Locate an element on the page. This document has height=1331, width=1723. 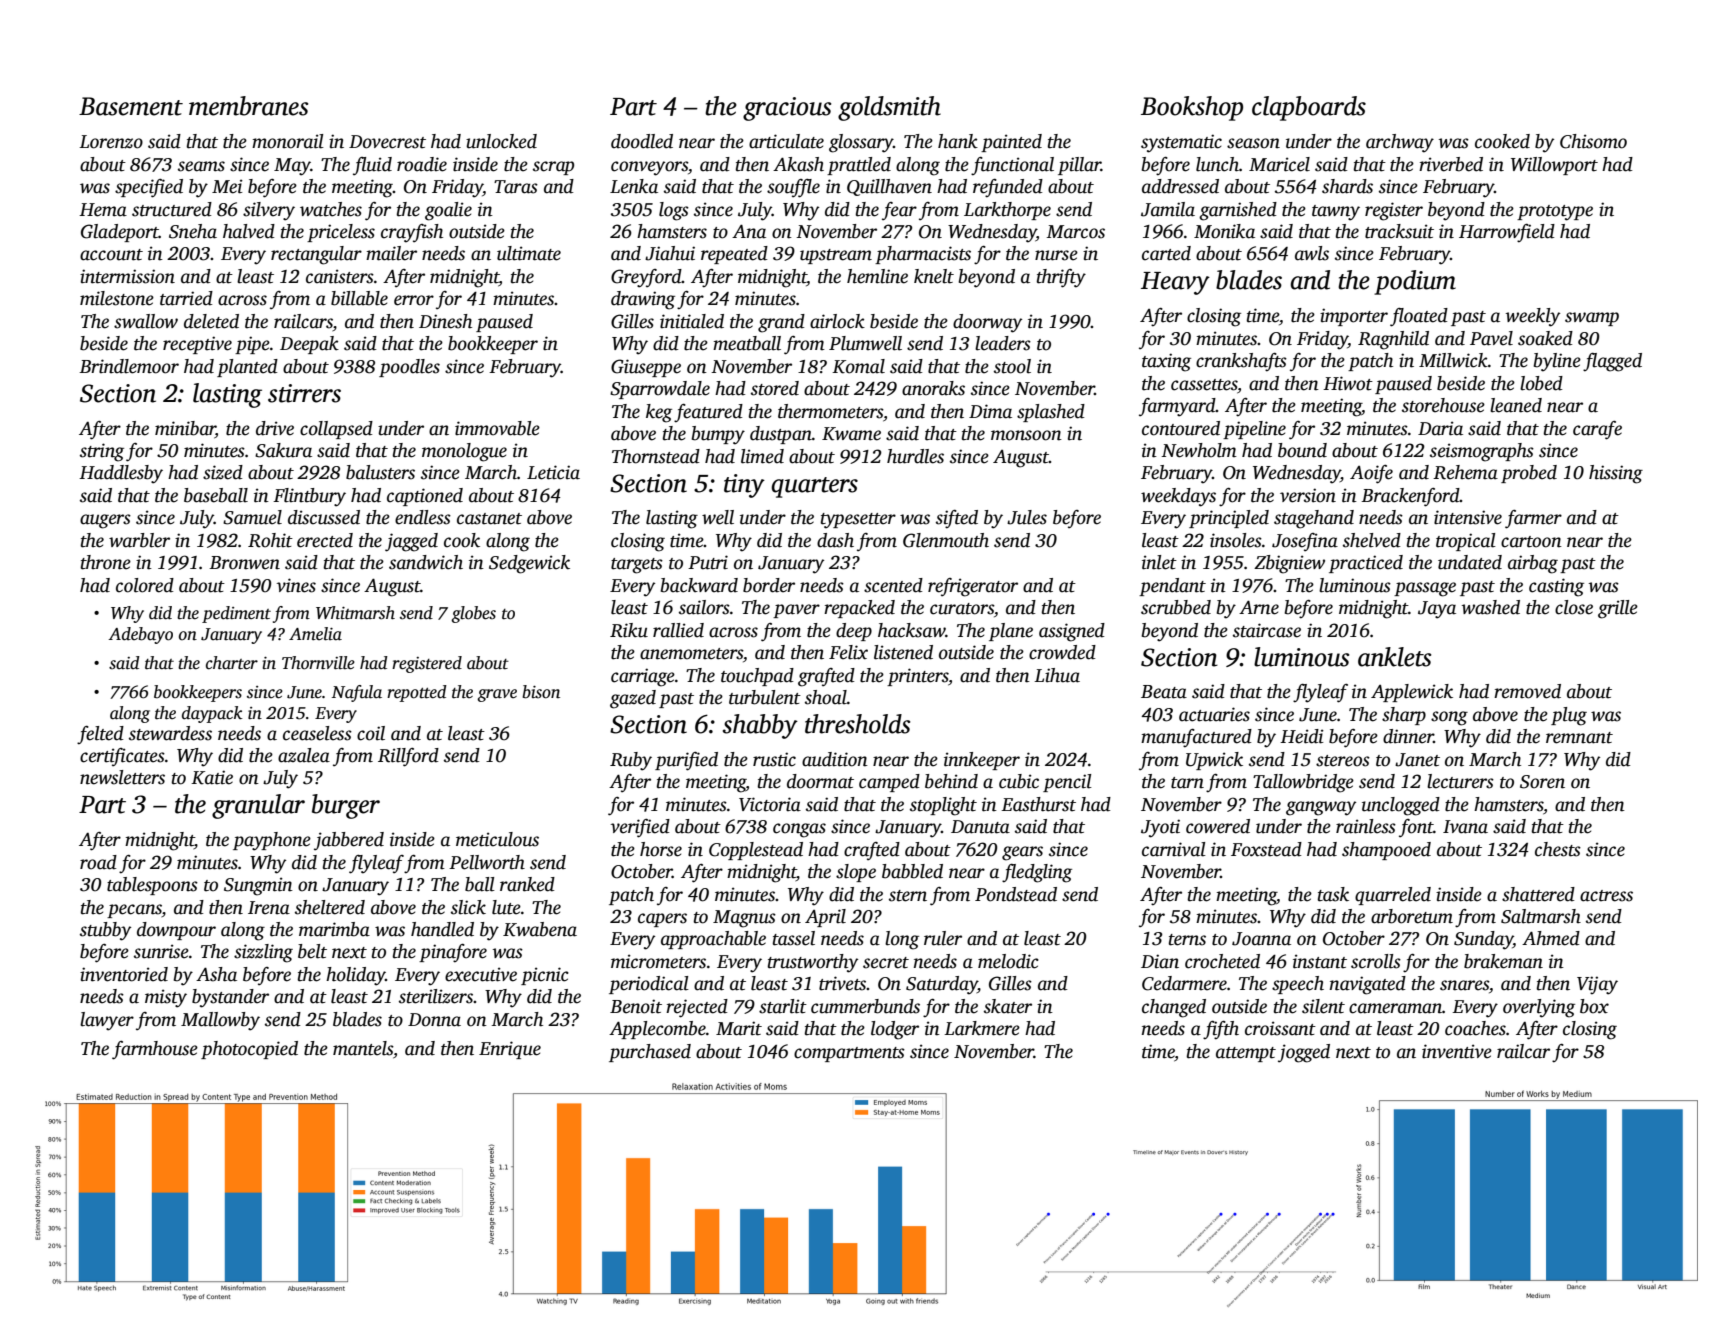
granular is located at coordinates (258, 806).
